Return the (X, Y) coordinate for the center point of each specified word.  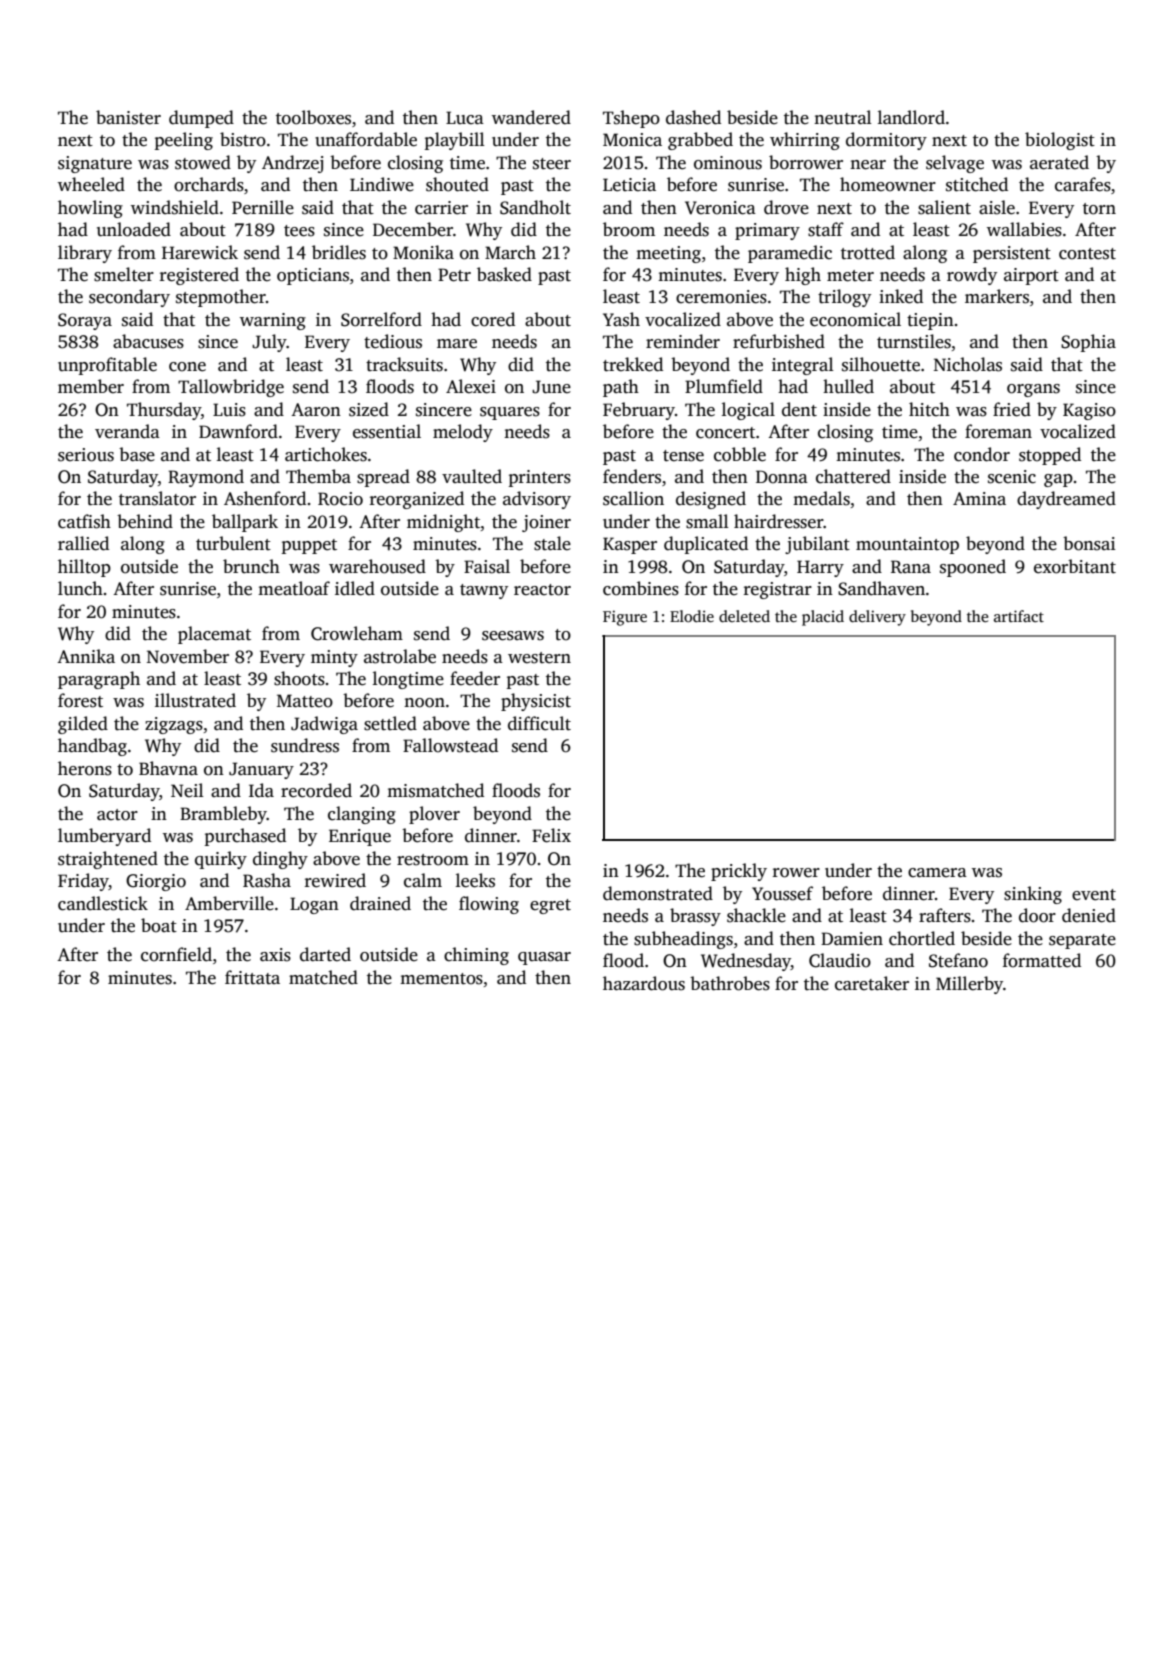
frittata (252, 977)
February (639, 411)
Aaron (316, 410)
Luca (465, 118)
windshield (175, 207)
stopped (1050, 456)
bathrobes (730, 983)
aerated (1059, 162)
